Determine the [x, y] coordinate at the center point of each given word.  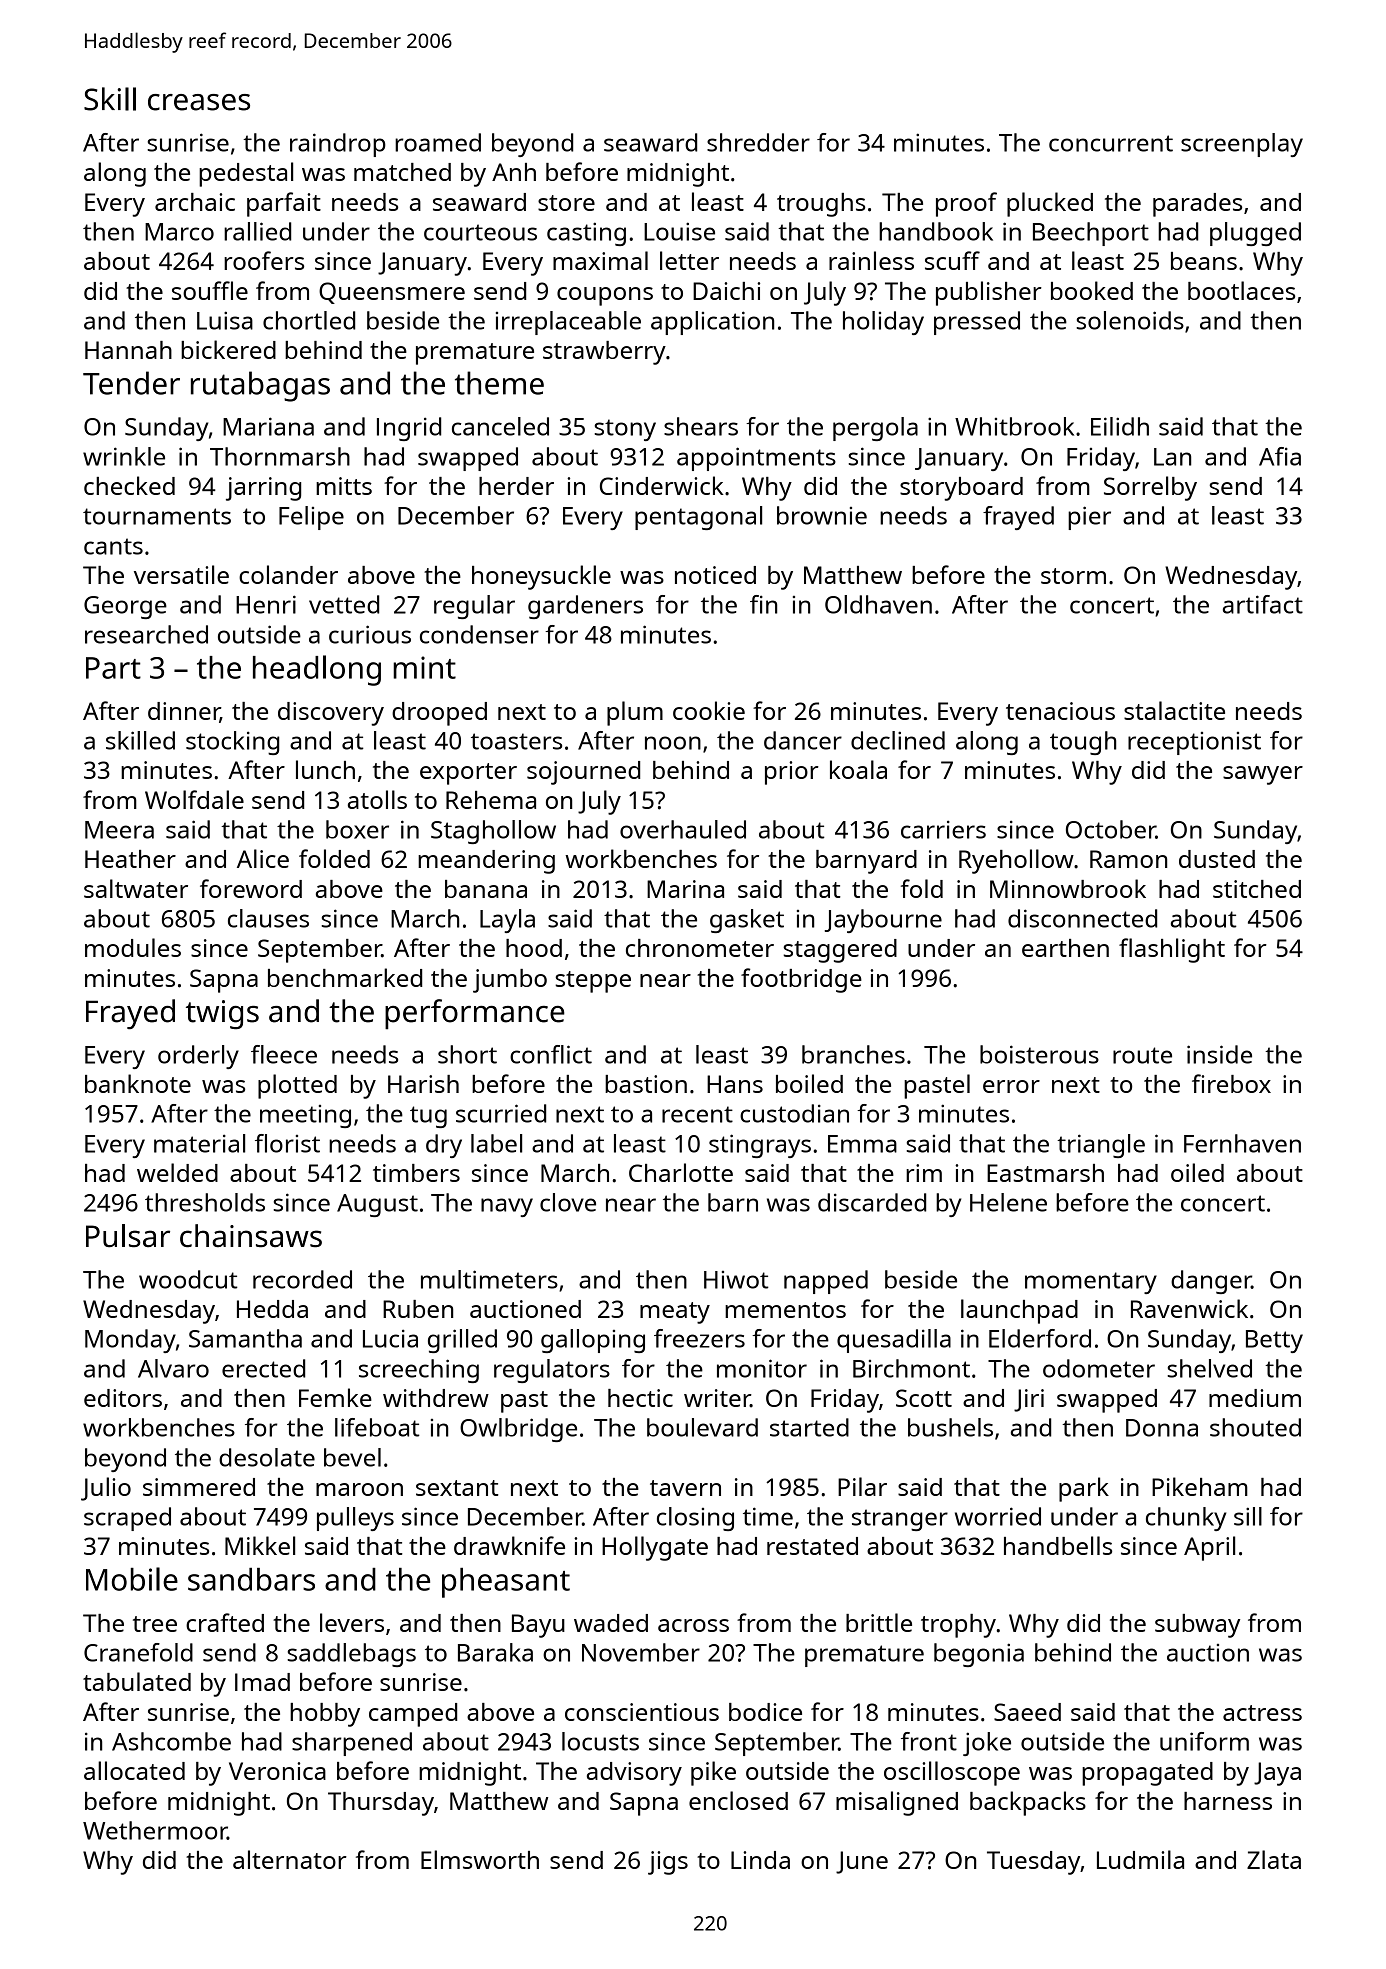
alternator [290, 1859]
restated [812, 1546]
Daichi [726, 291]
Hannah [128, 350]
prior [792, 773]
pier [1089, 518]
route [1142, 1055]
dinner [184, 712]
